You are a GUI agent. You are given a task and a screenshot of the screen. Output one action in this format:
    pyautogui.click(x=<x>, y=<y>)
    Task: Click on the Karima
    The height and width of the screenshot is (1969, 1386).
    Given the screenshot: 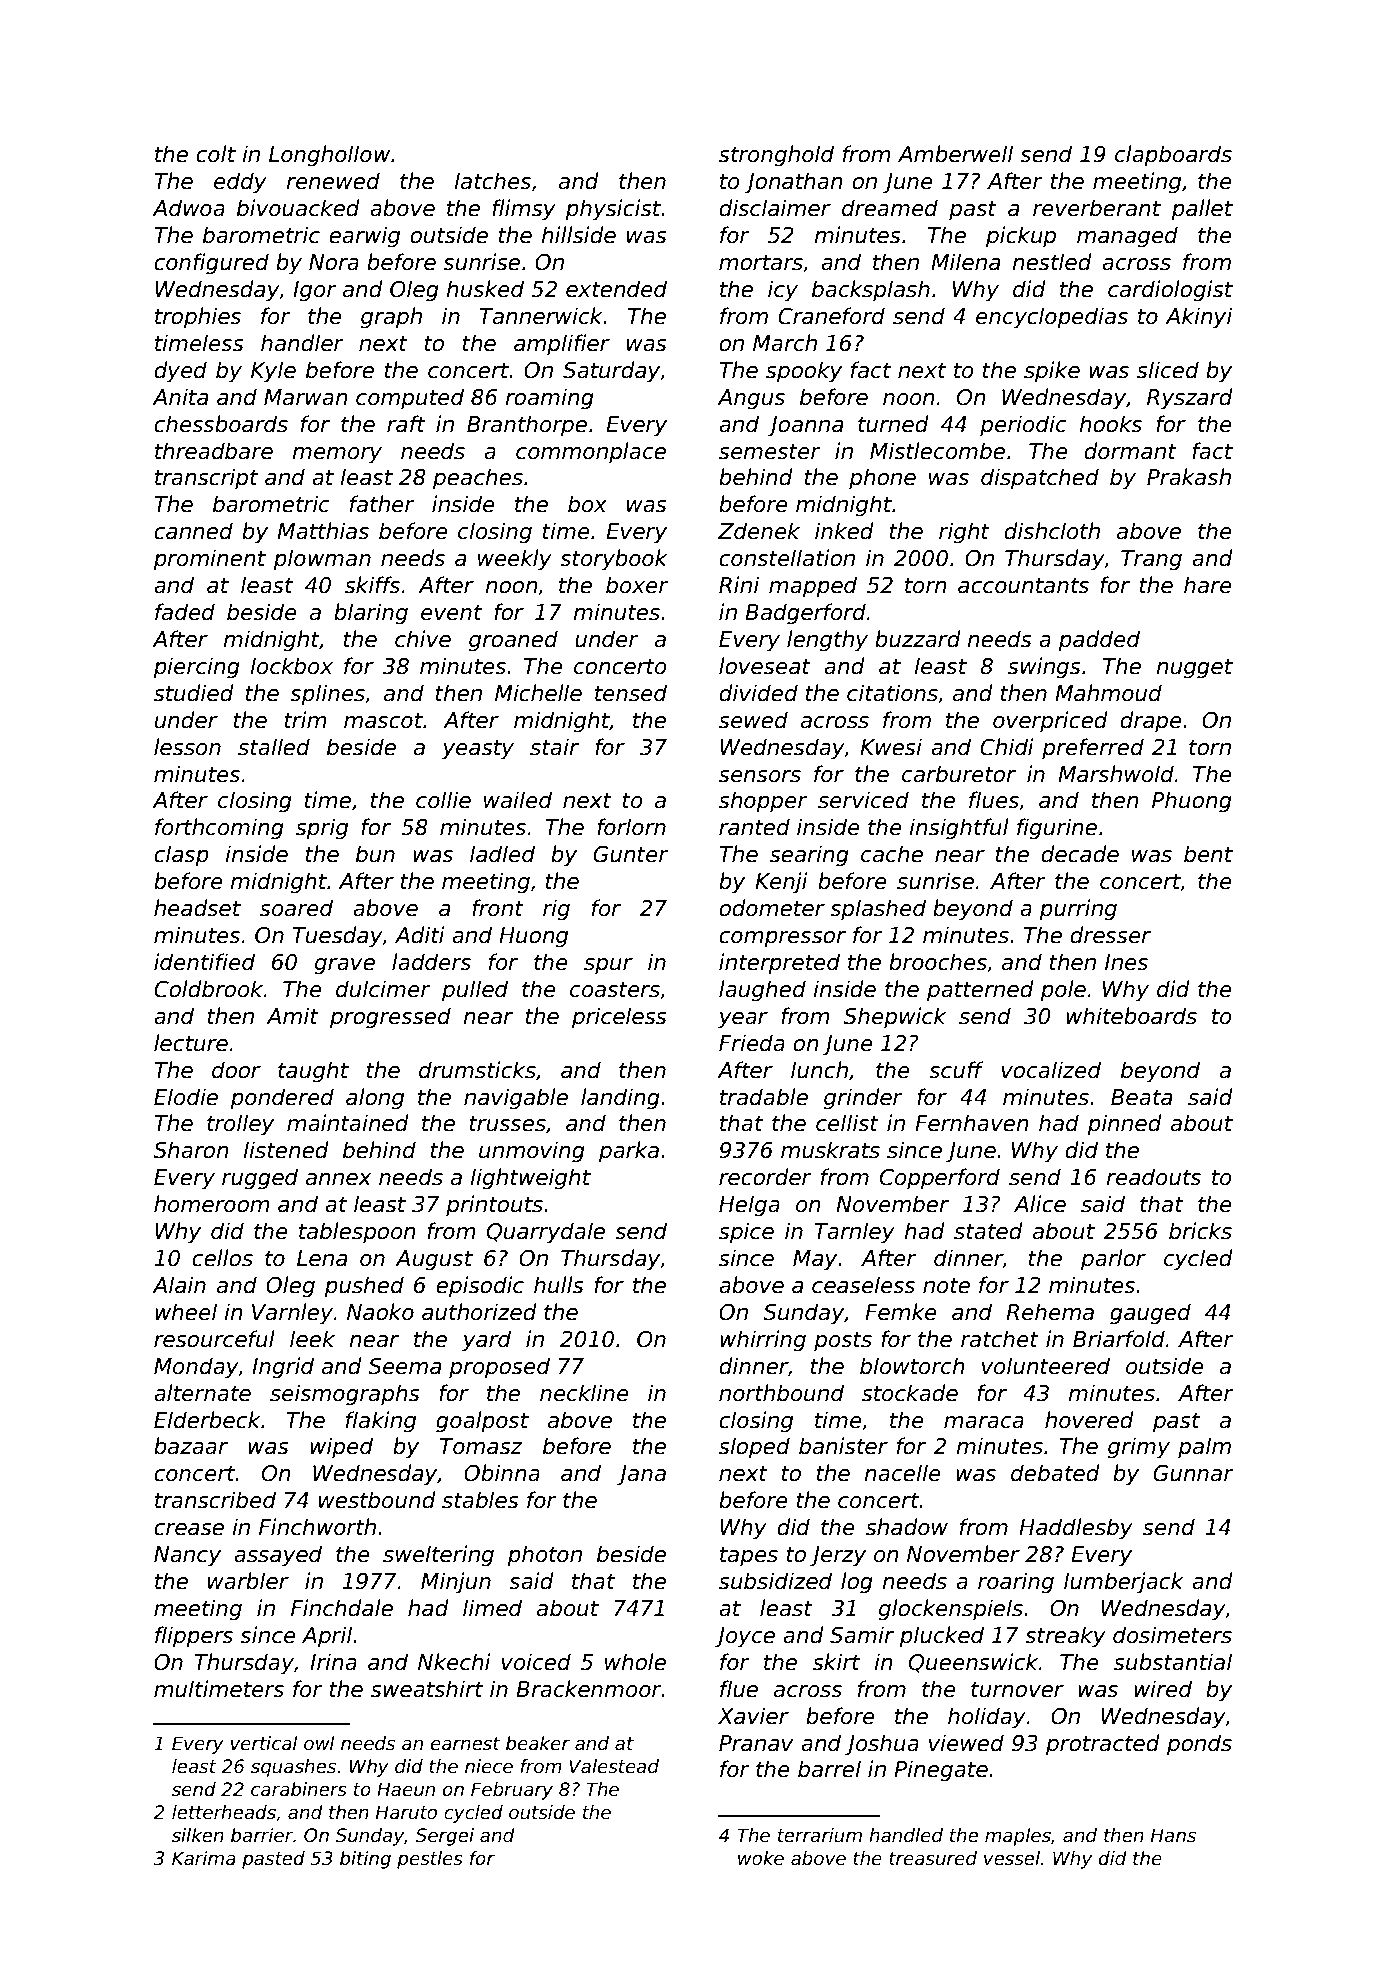 What is the action you would take?
    pyautogui.click(x=204, y=1858)
